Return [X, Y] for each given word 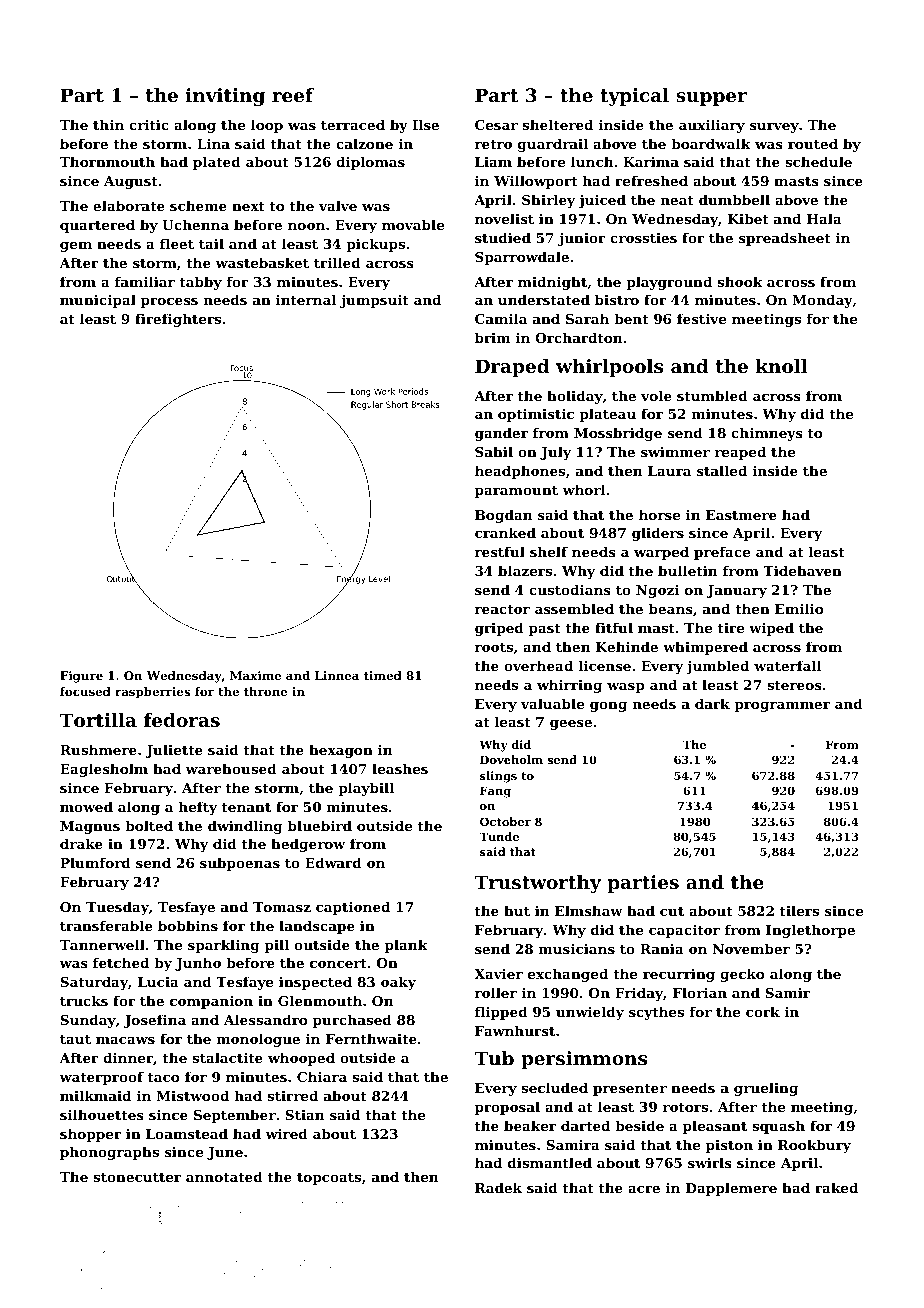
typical [634, 97]
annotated [224, 1176]
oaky [398, 983]
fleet [177, 243]
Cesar [496, 125]
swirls [710, 1162]
